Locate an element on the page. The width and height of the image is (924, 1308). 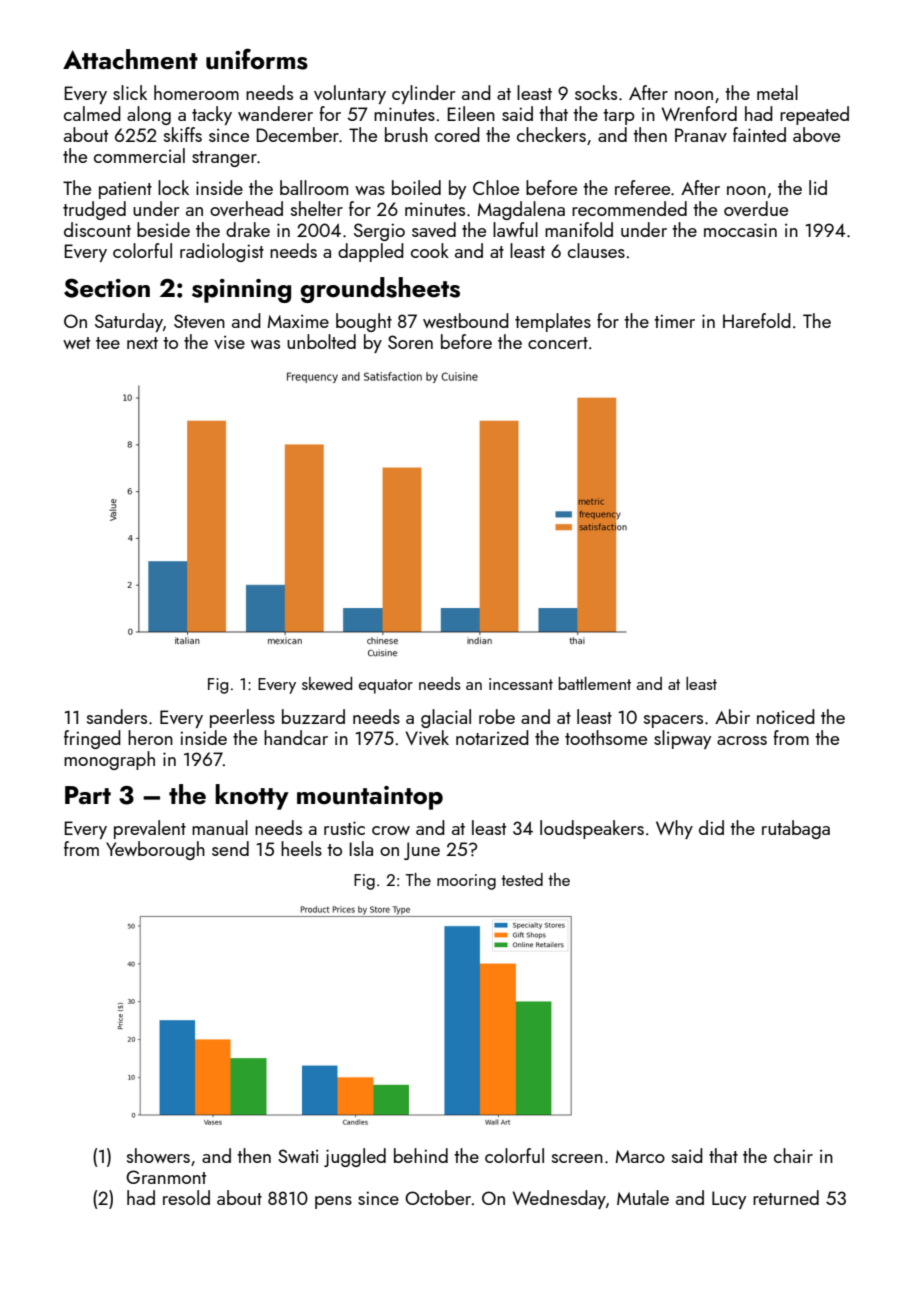
Attachment is located at coordinates (130, 59).
